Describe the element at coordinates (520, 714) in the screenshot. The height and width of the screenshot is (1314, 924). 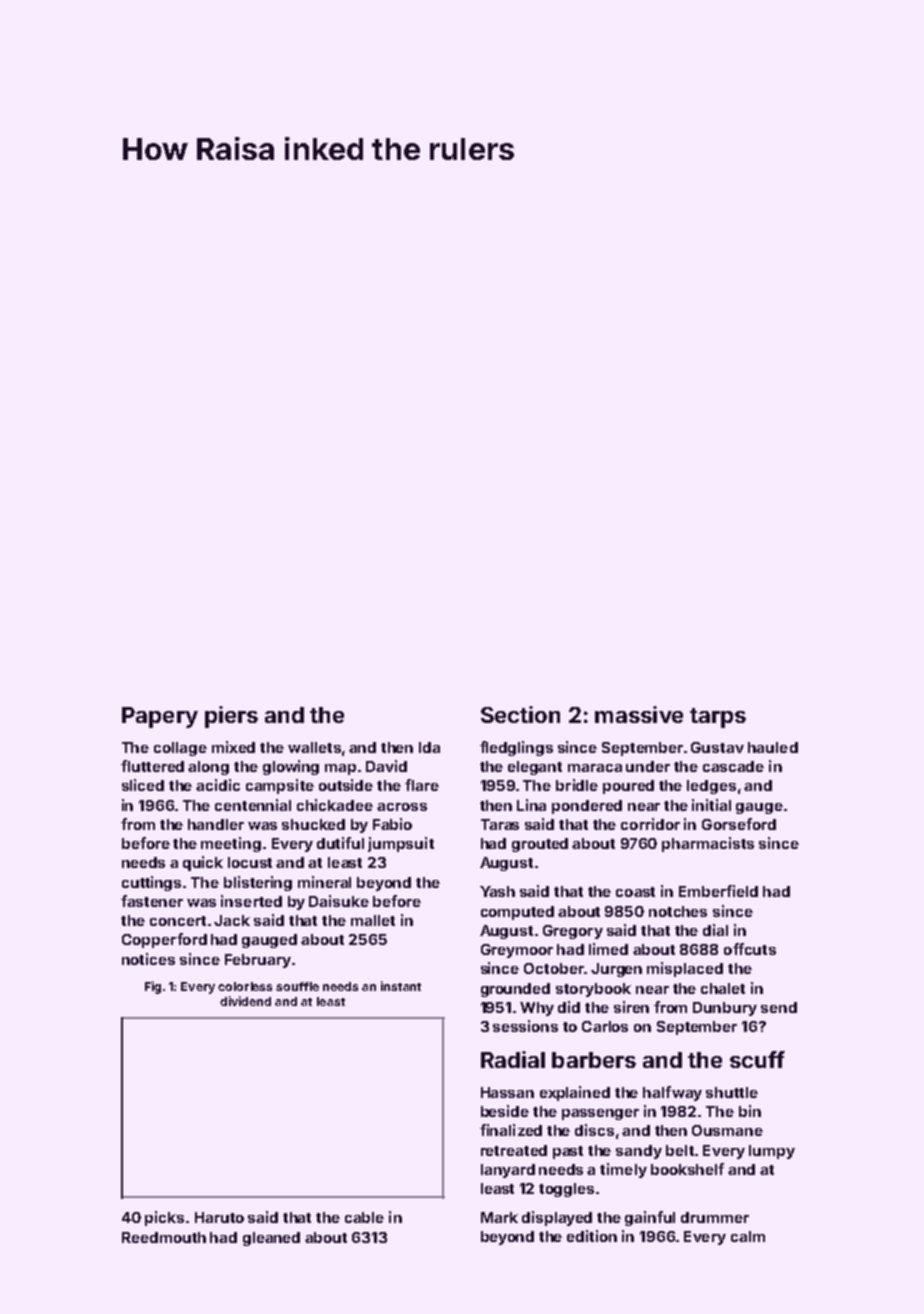
I see `Section` at that location.
